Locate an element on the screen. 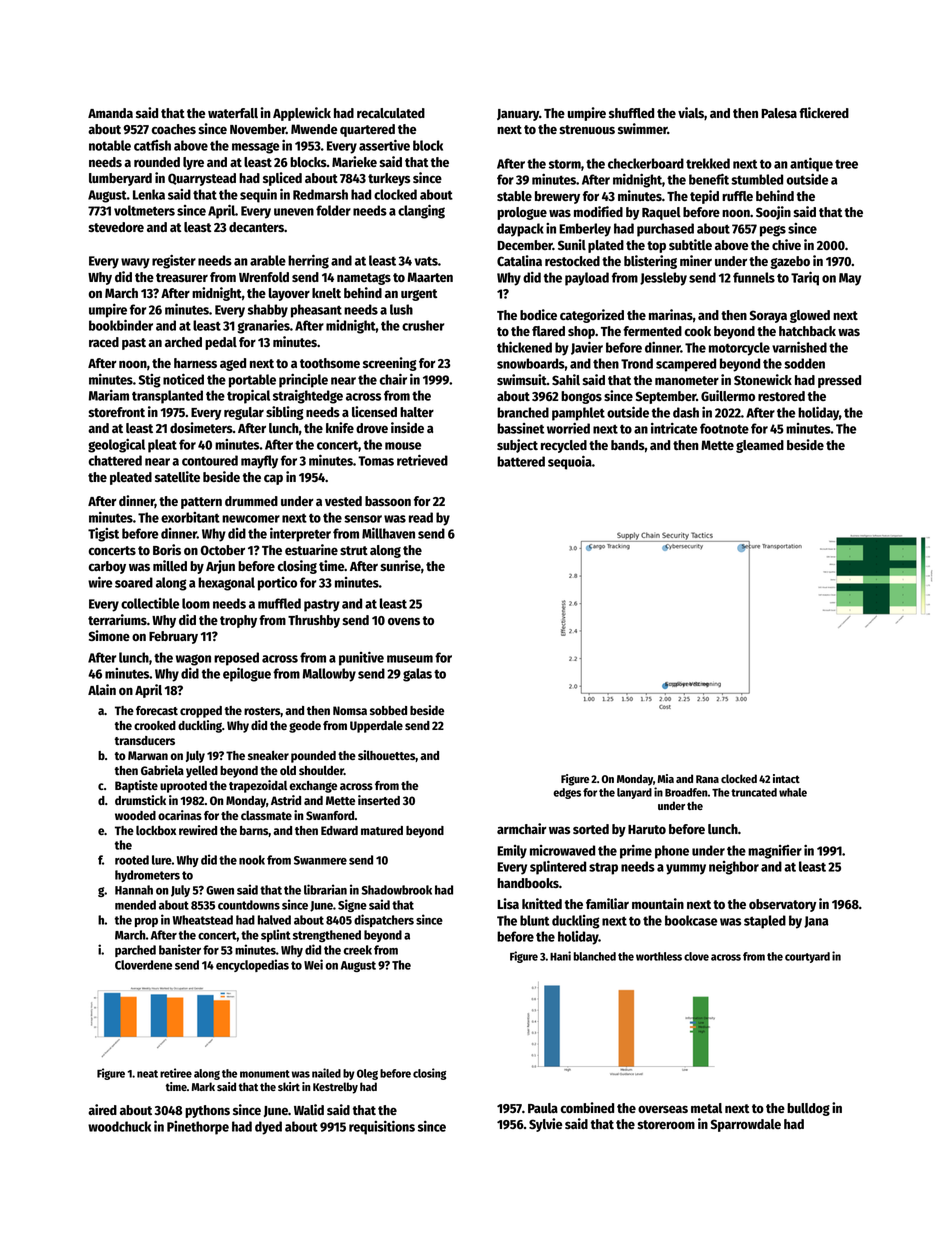 This screenshot has height=1233, width=952. neat is located at coordinates (147, 1074).
